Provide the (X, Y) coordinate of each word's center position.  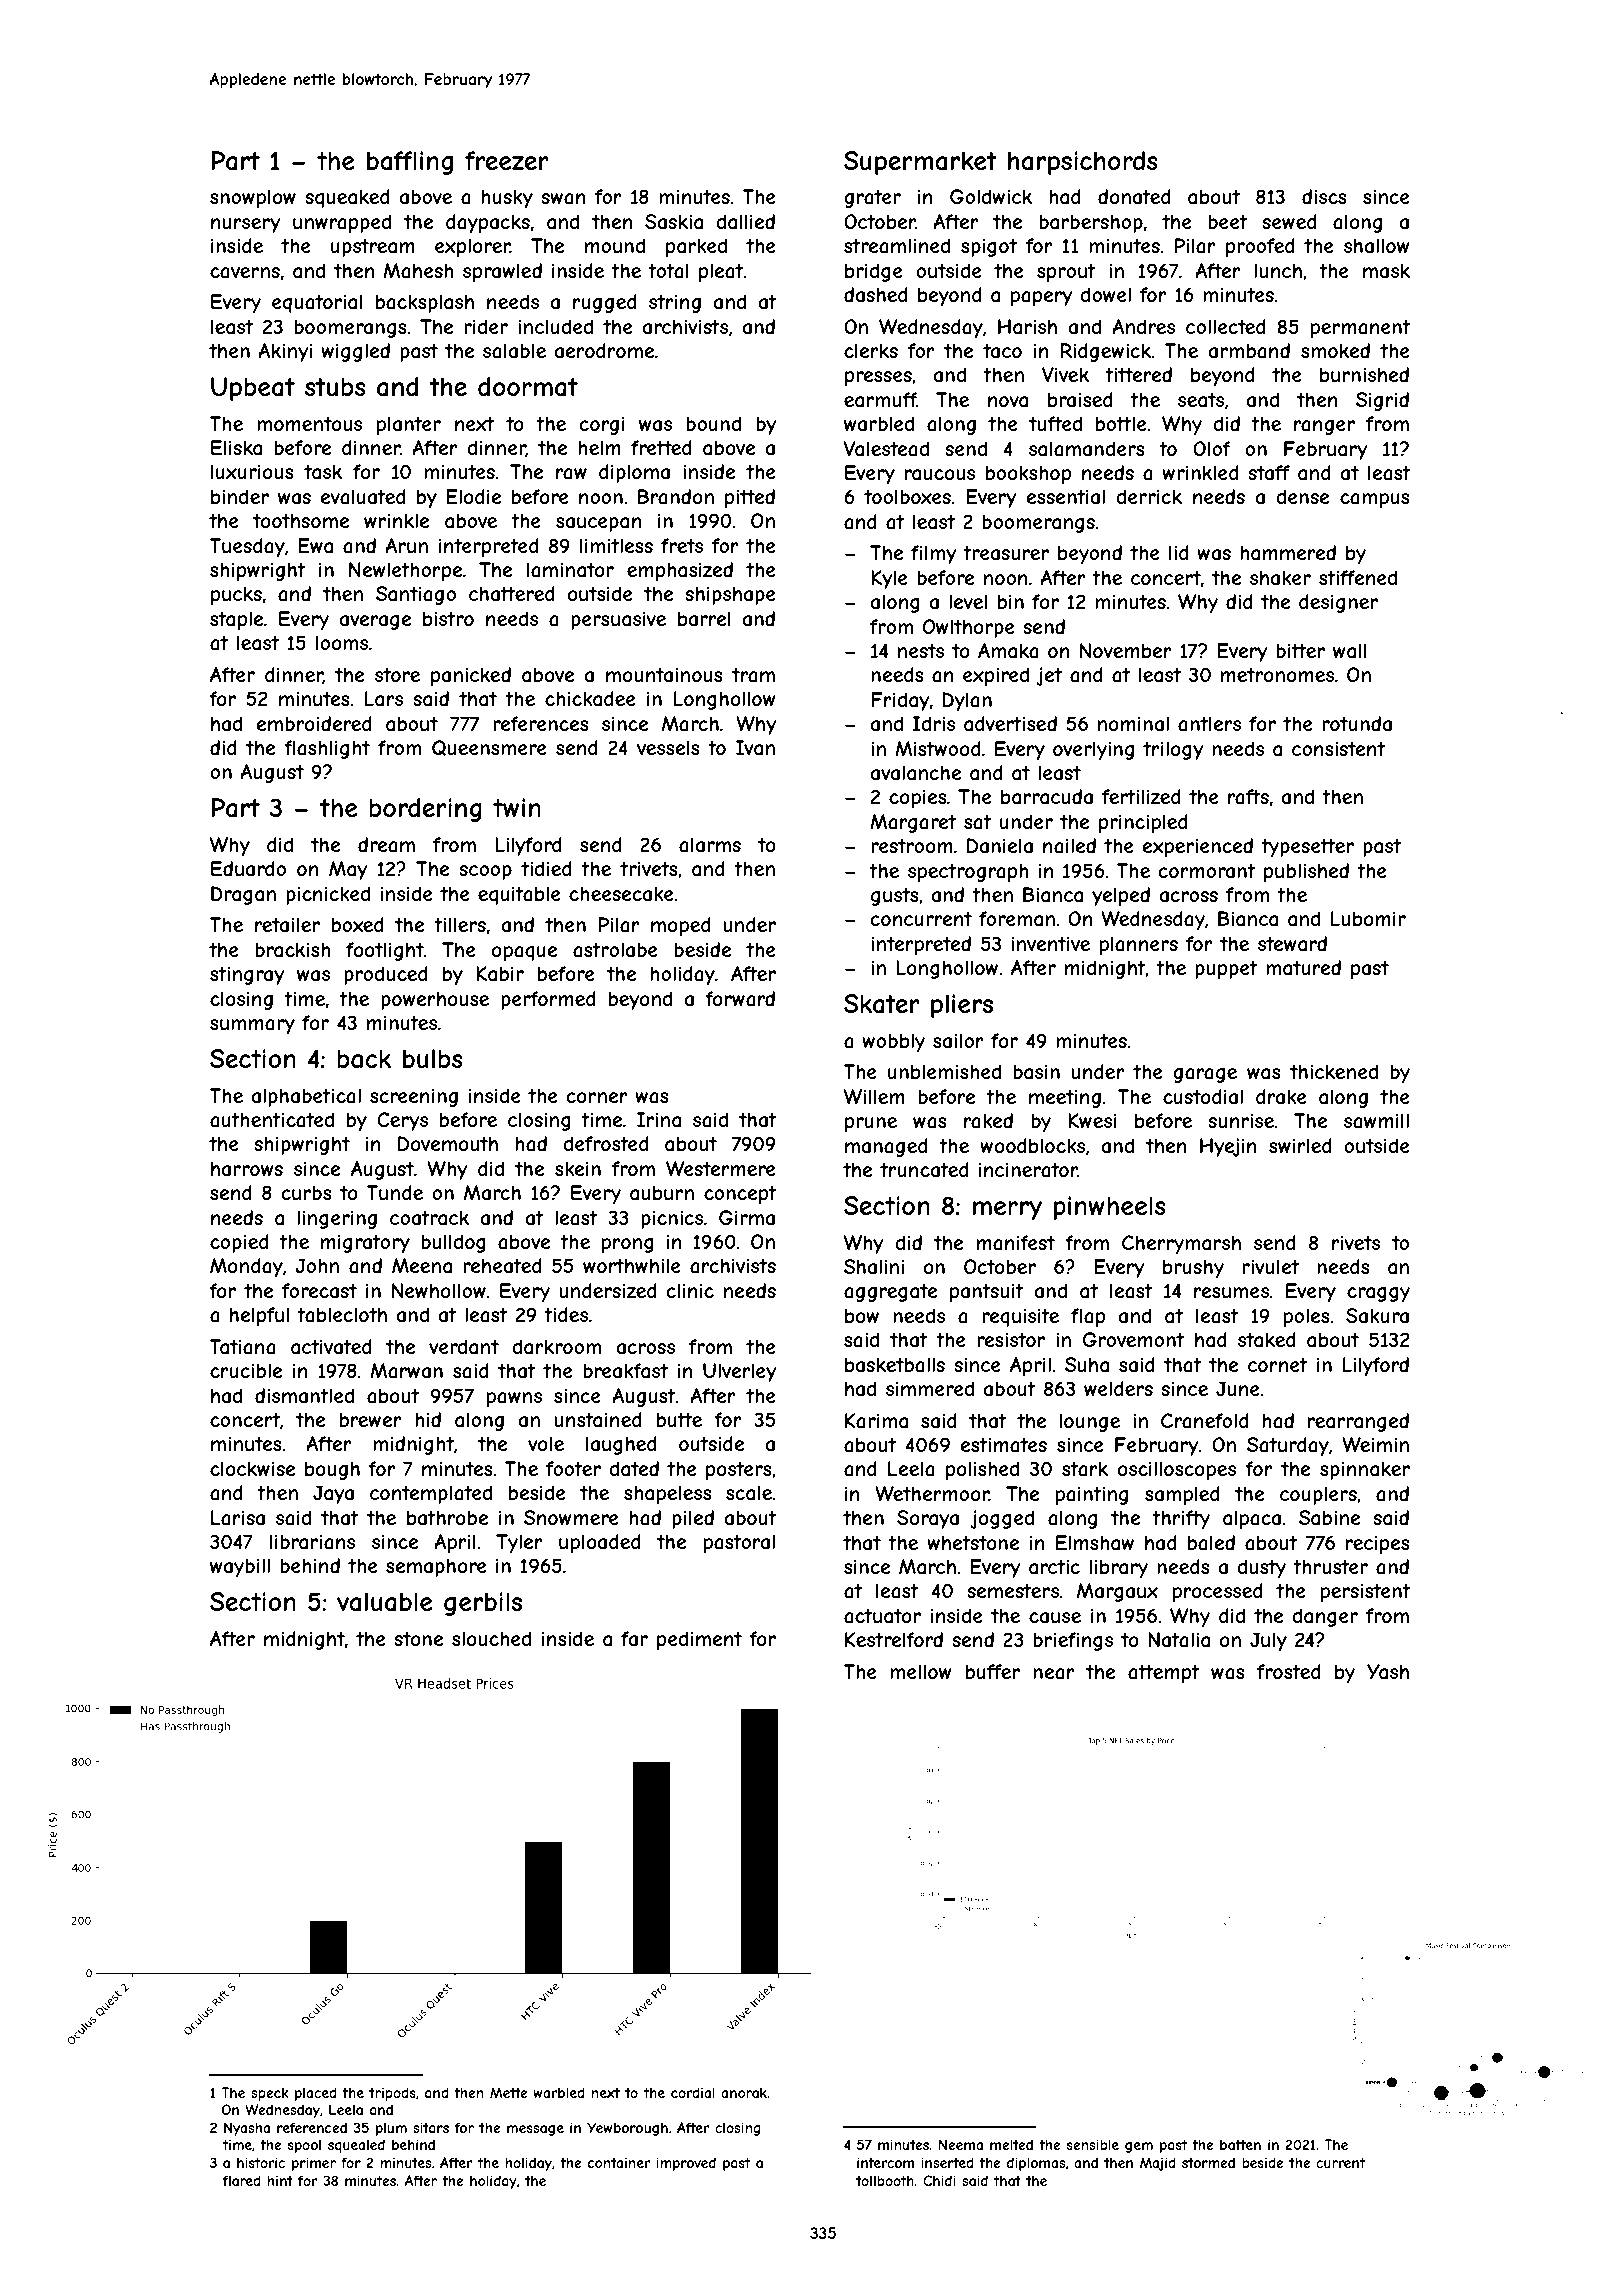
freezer (507, 160)
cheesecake (621, 894)
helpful (259, 1316)
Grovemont (1133, 1339)
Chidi (939, 2180)
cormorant (1207, 871)
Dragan (243, 895)
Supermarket (920, 163)
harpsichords (1083, 163)
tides (566, 1314)
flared (242, 2180)
